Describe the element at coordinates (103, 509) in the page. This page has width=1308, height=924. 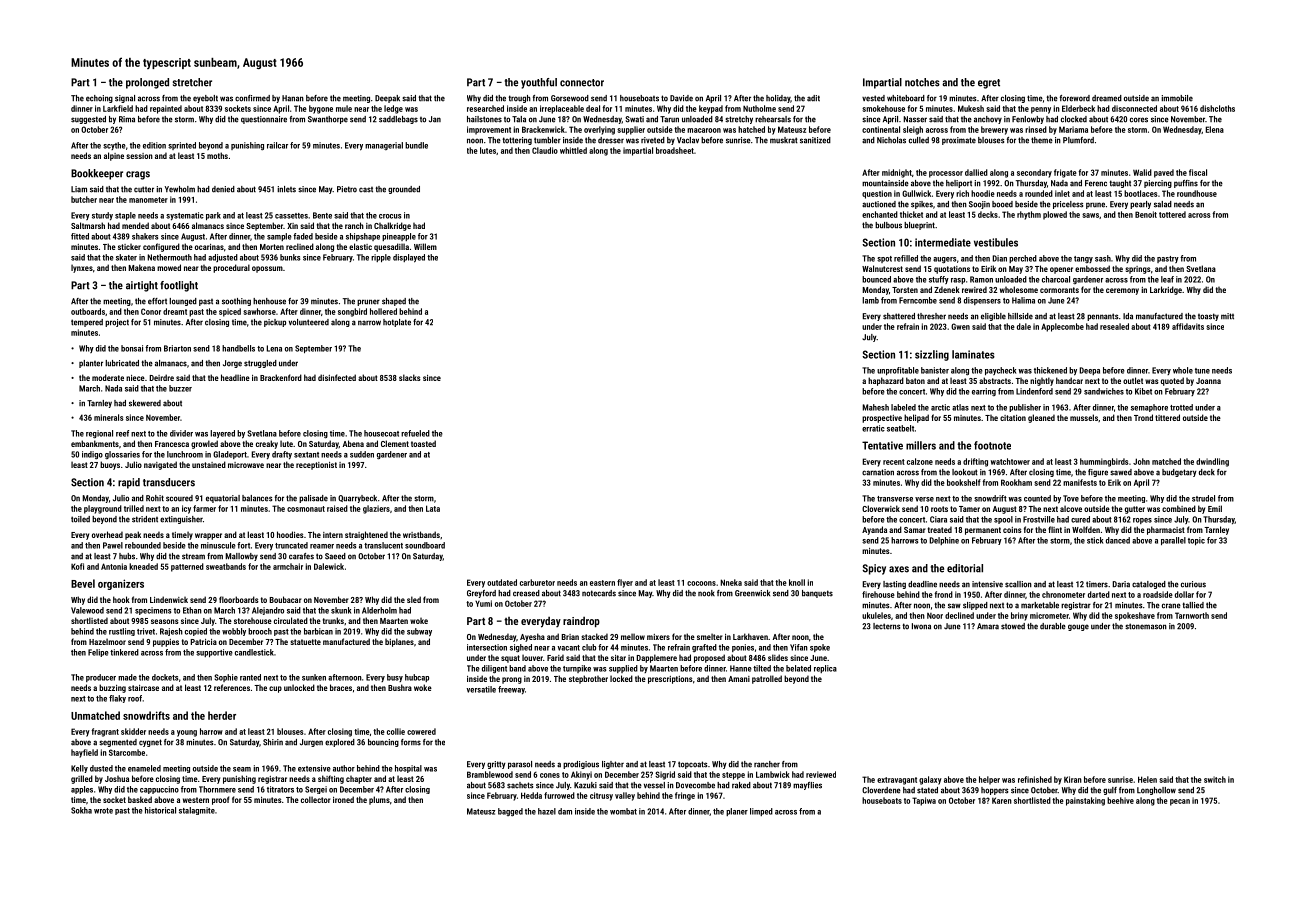
I see `playground` at that location.
